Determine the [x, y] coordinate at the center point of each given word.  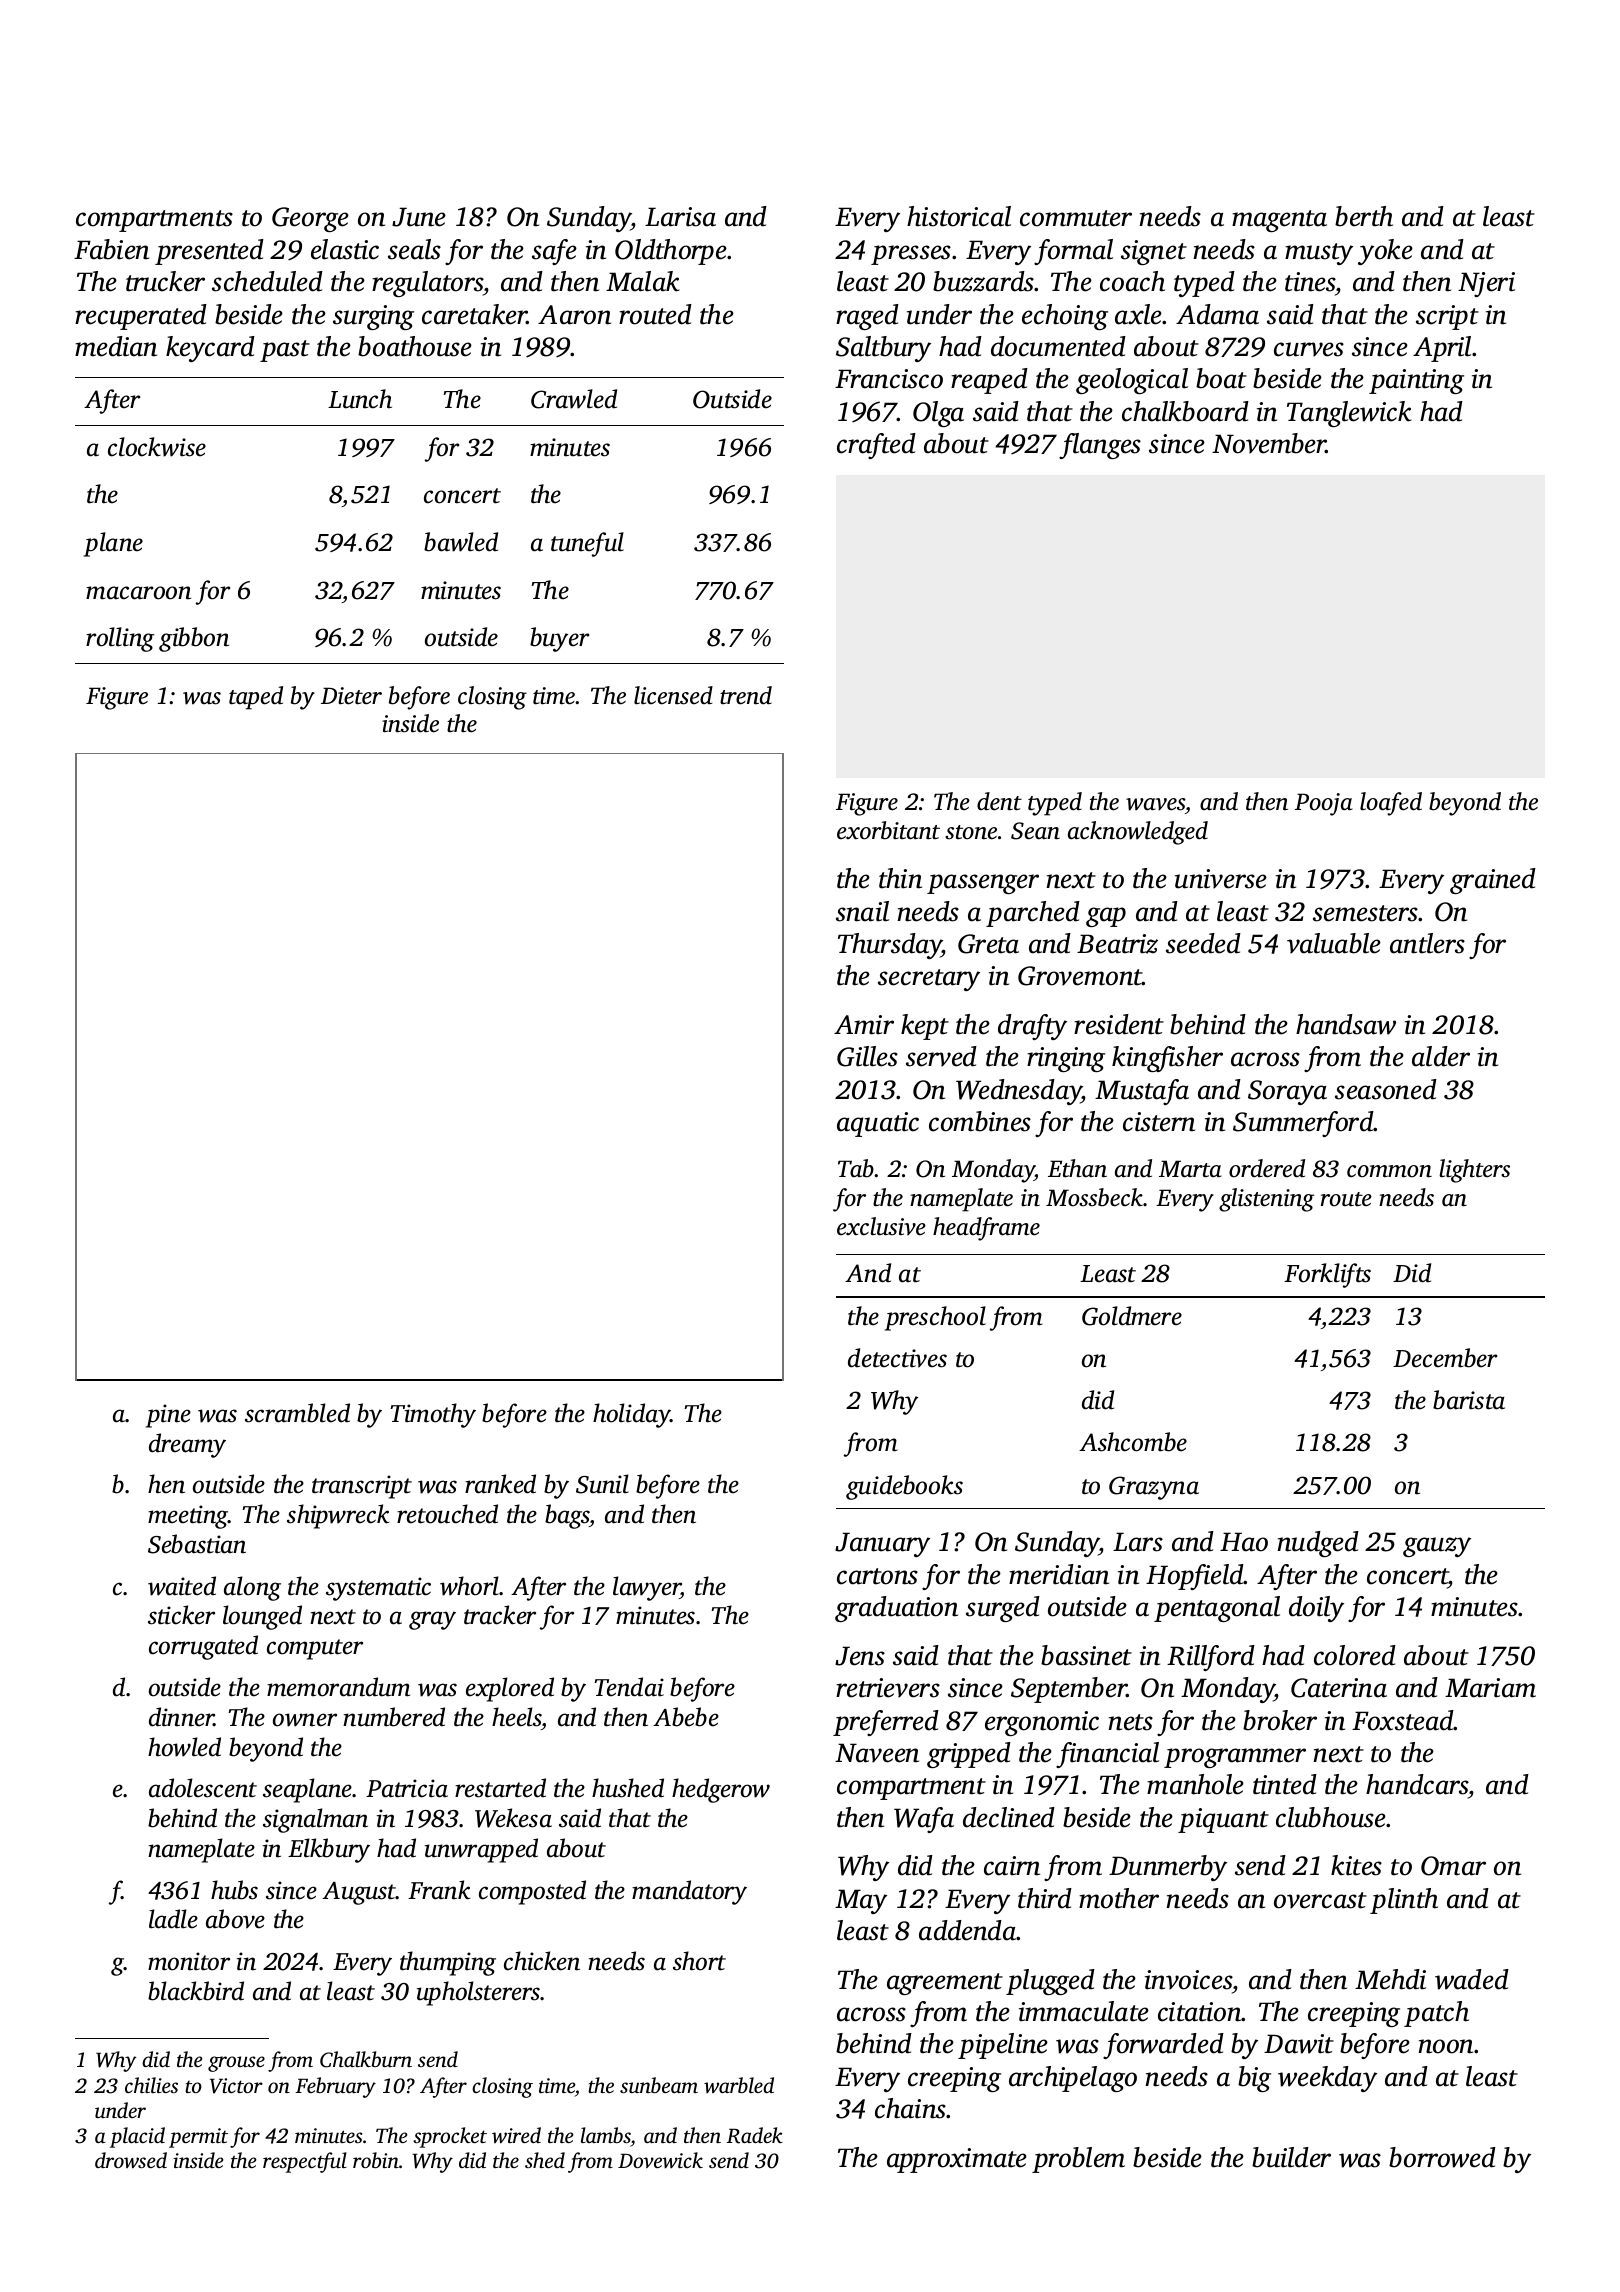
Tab [856, 1168]
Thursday [890, 946]
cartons [877, 1576]
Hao [1244, 1542]
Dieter [351, 696]
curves [1309, 349]
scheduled [267, 281]
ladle [173, 1919]
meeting [188, 1517]
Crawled [574, 399]
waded [1472, 1979]
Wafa [924, 1820]
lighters [1474, 1171]
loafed [1391, 804]
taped [256, 698]
